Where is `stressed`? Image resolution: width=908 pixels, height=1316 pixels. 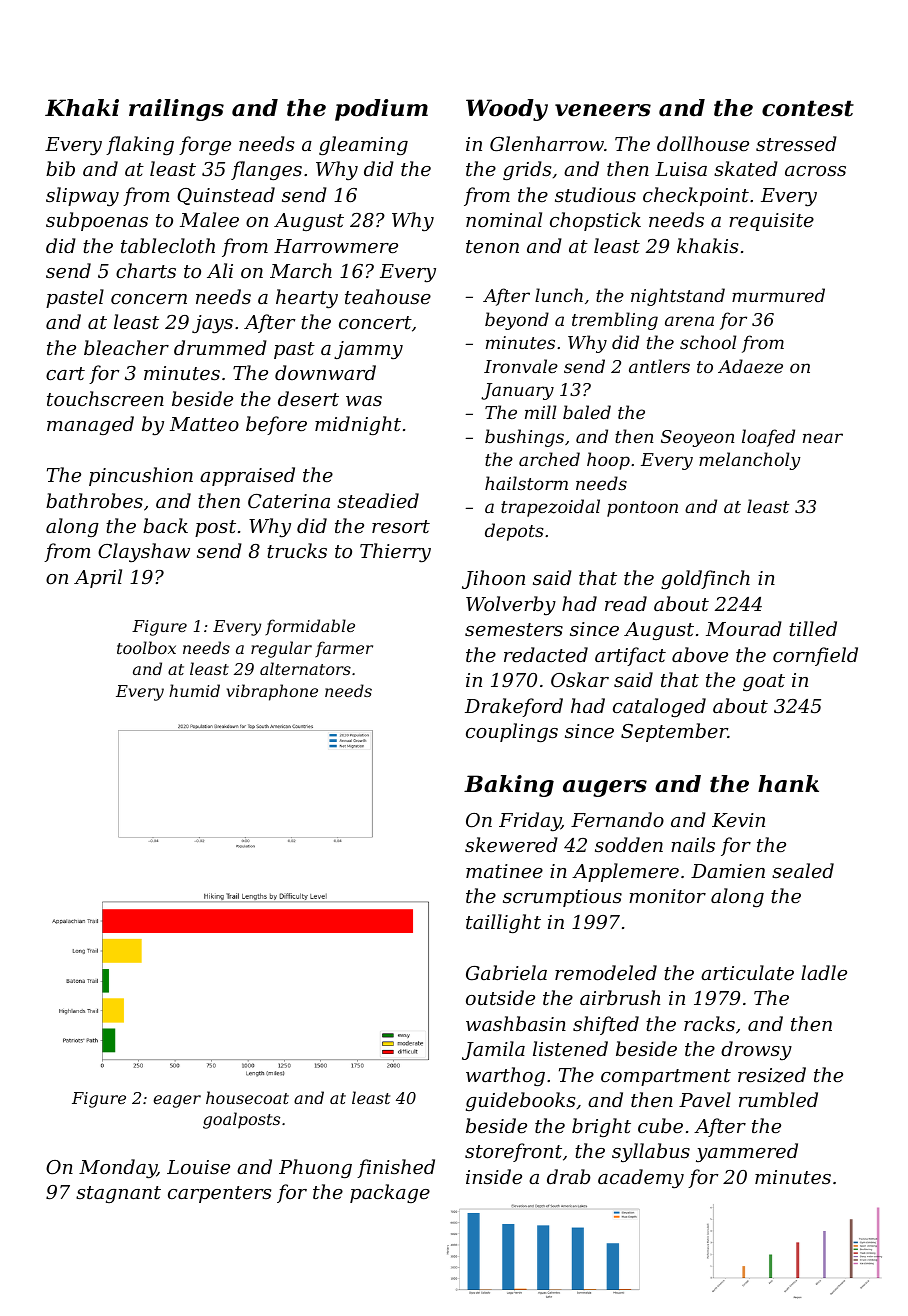 stressed is located at coordinates (796, 143).
